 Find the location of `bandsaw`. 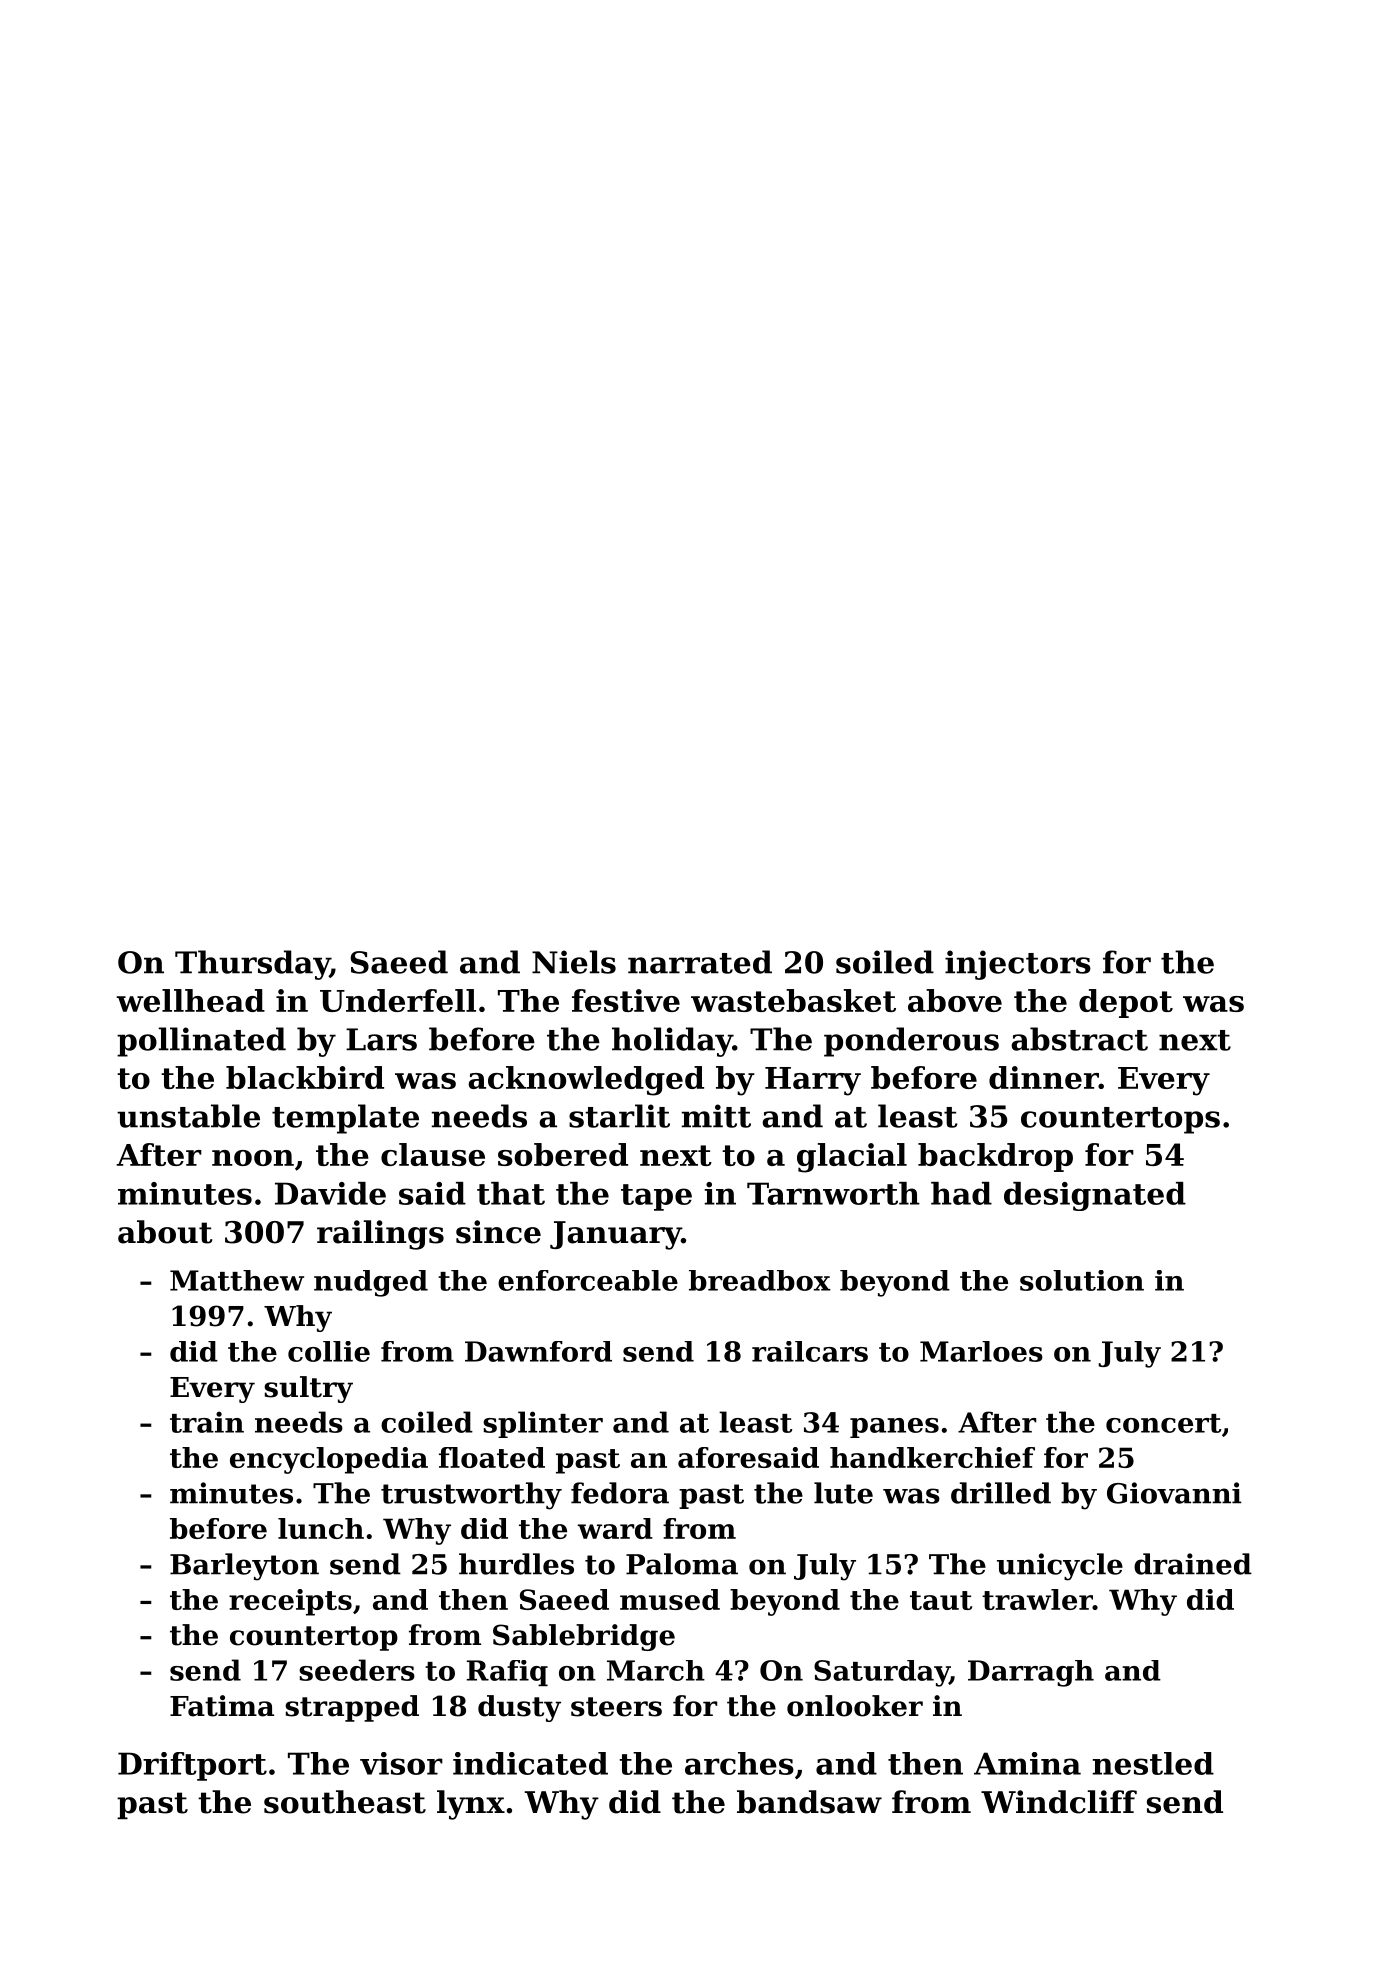

bandsaw is located at coordinates (809, 1802).
